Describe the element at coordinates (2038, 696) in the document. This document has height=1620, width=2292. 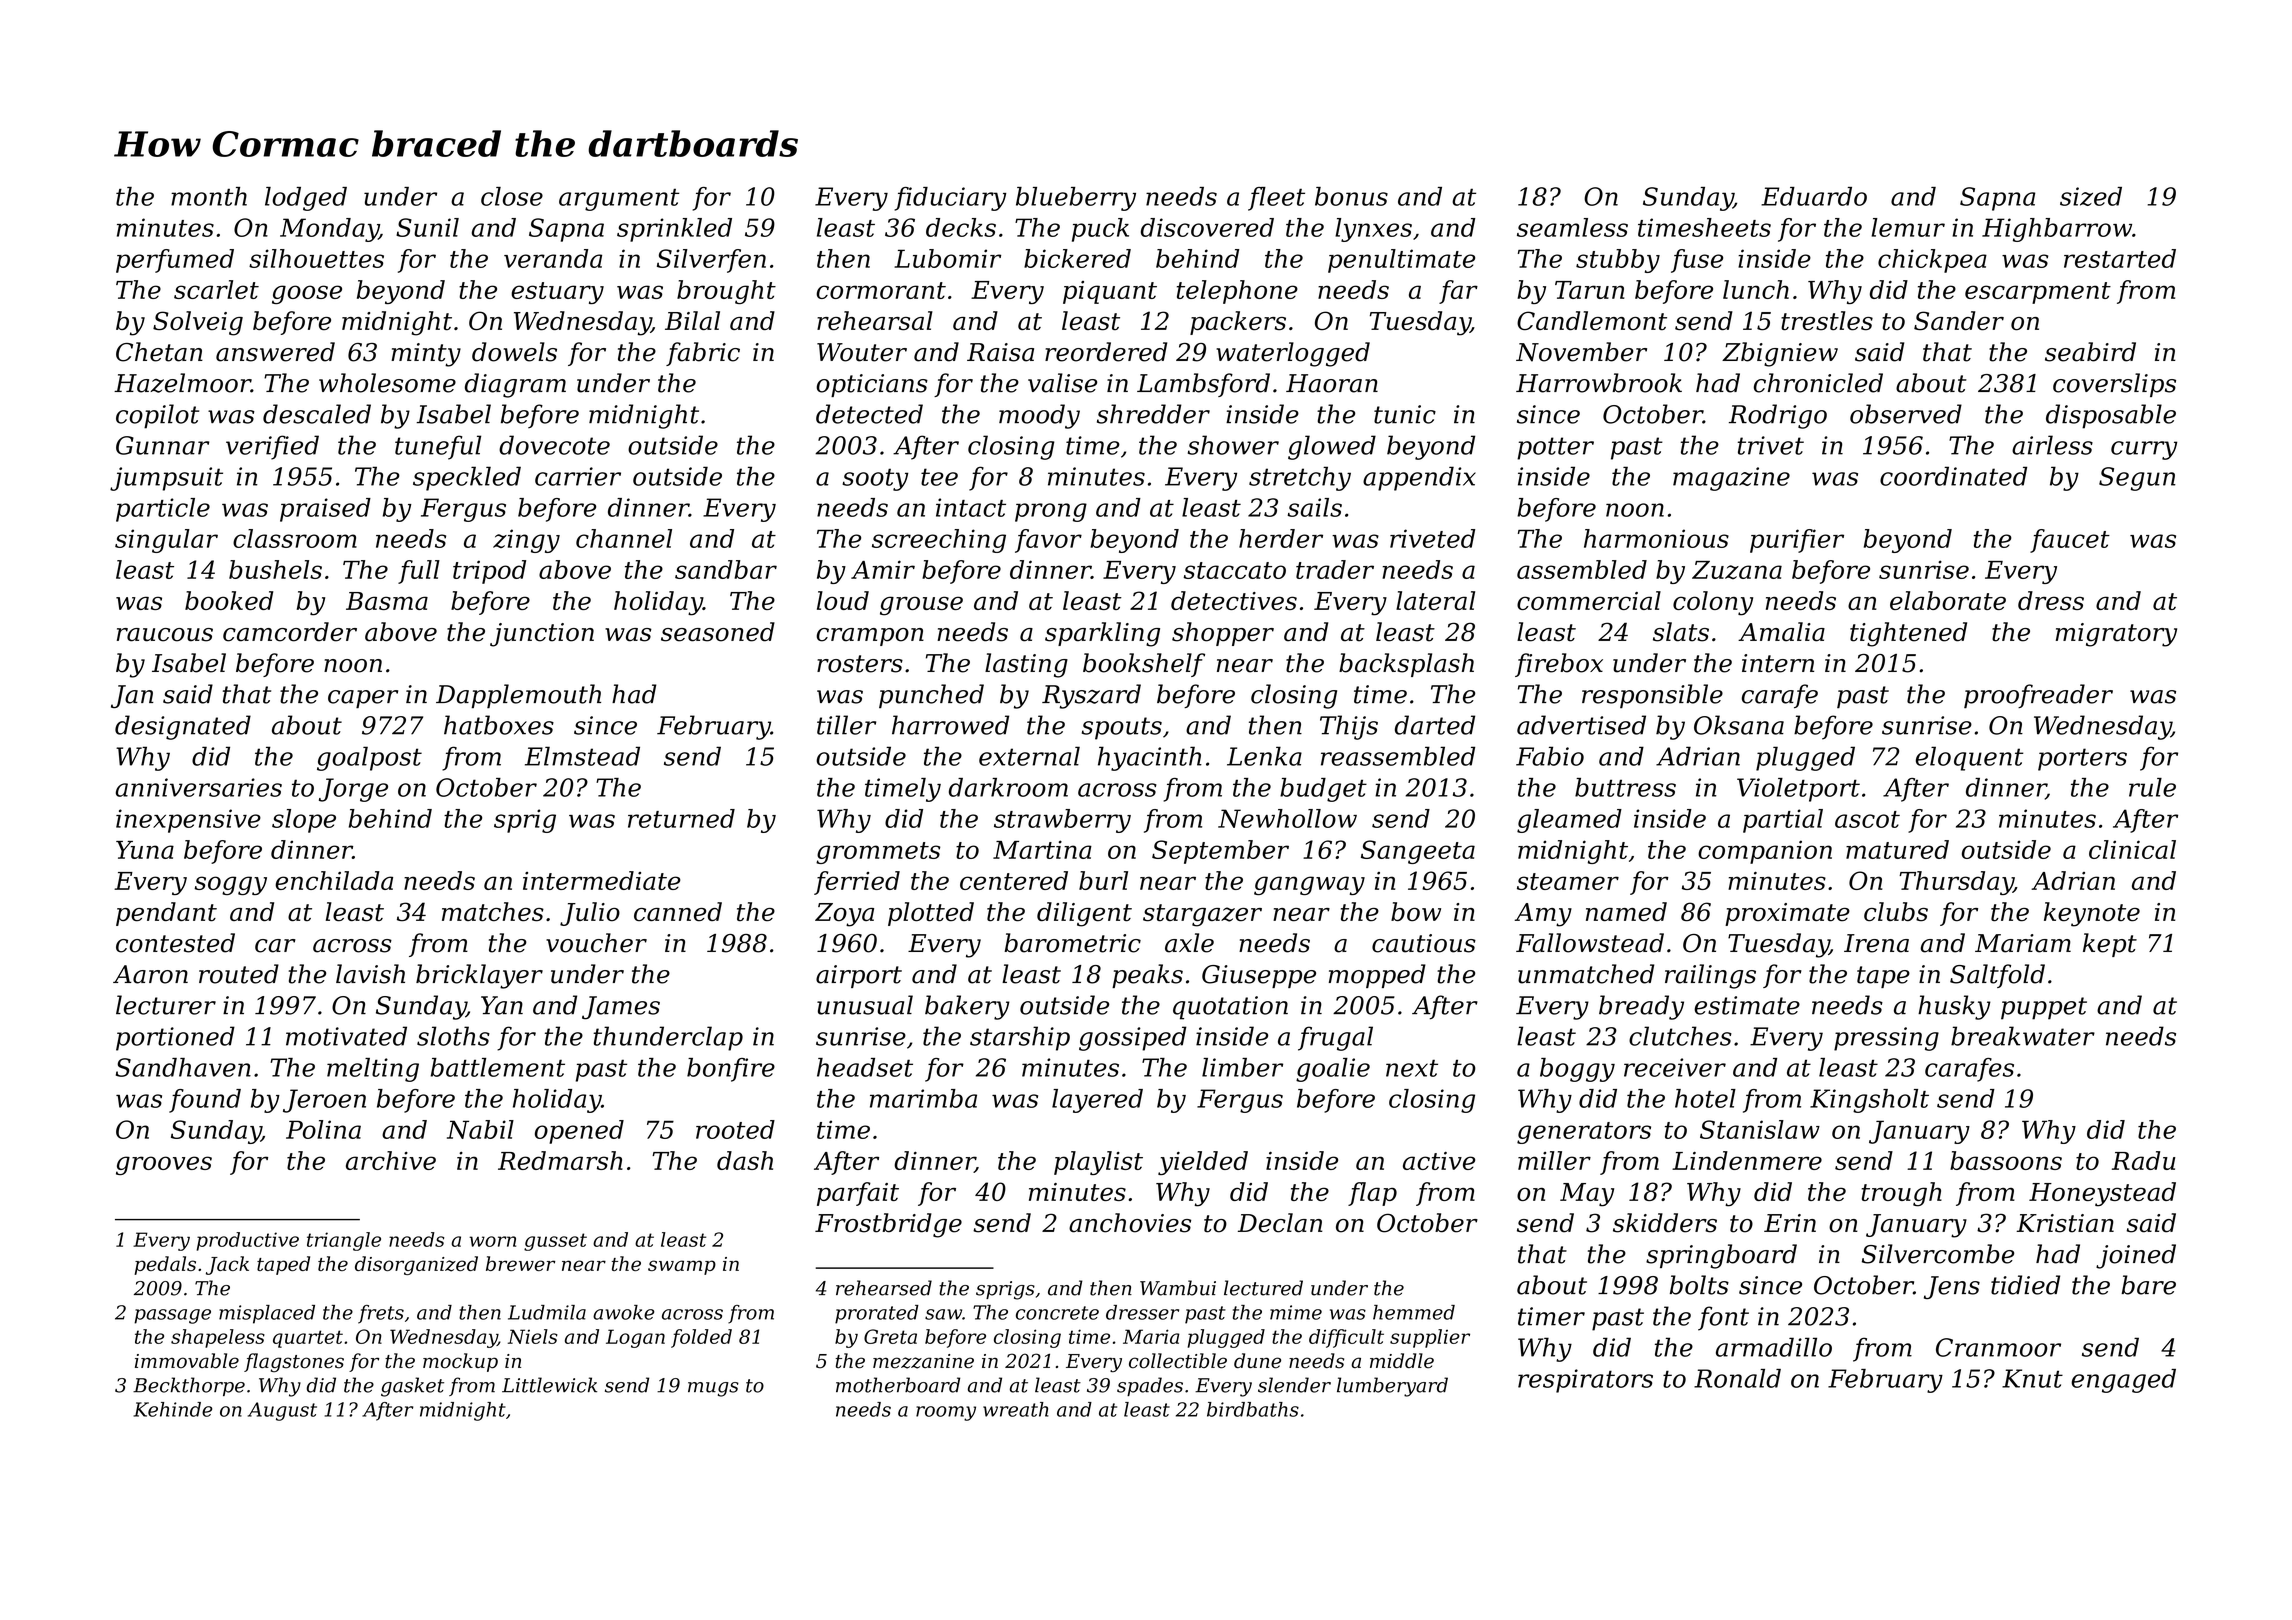
I see `proofreader` at that location.
